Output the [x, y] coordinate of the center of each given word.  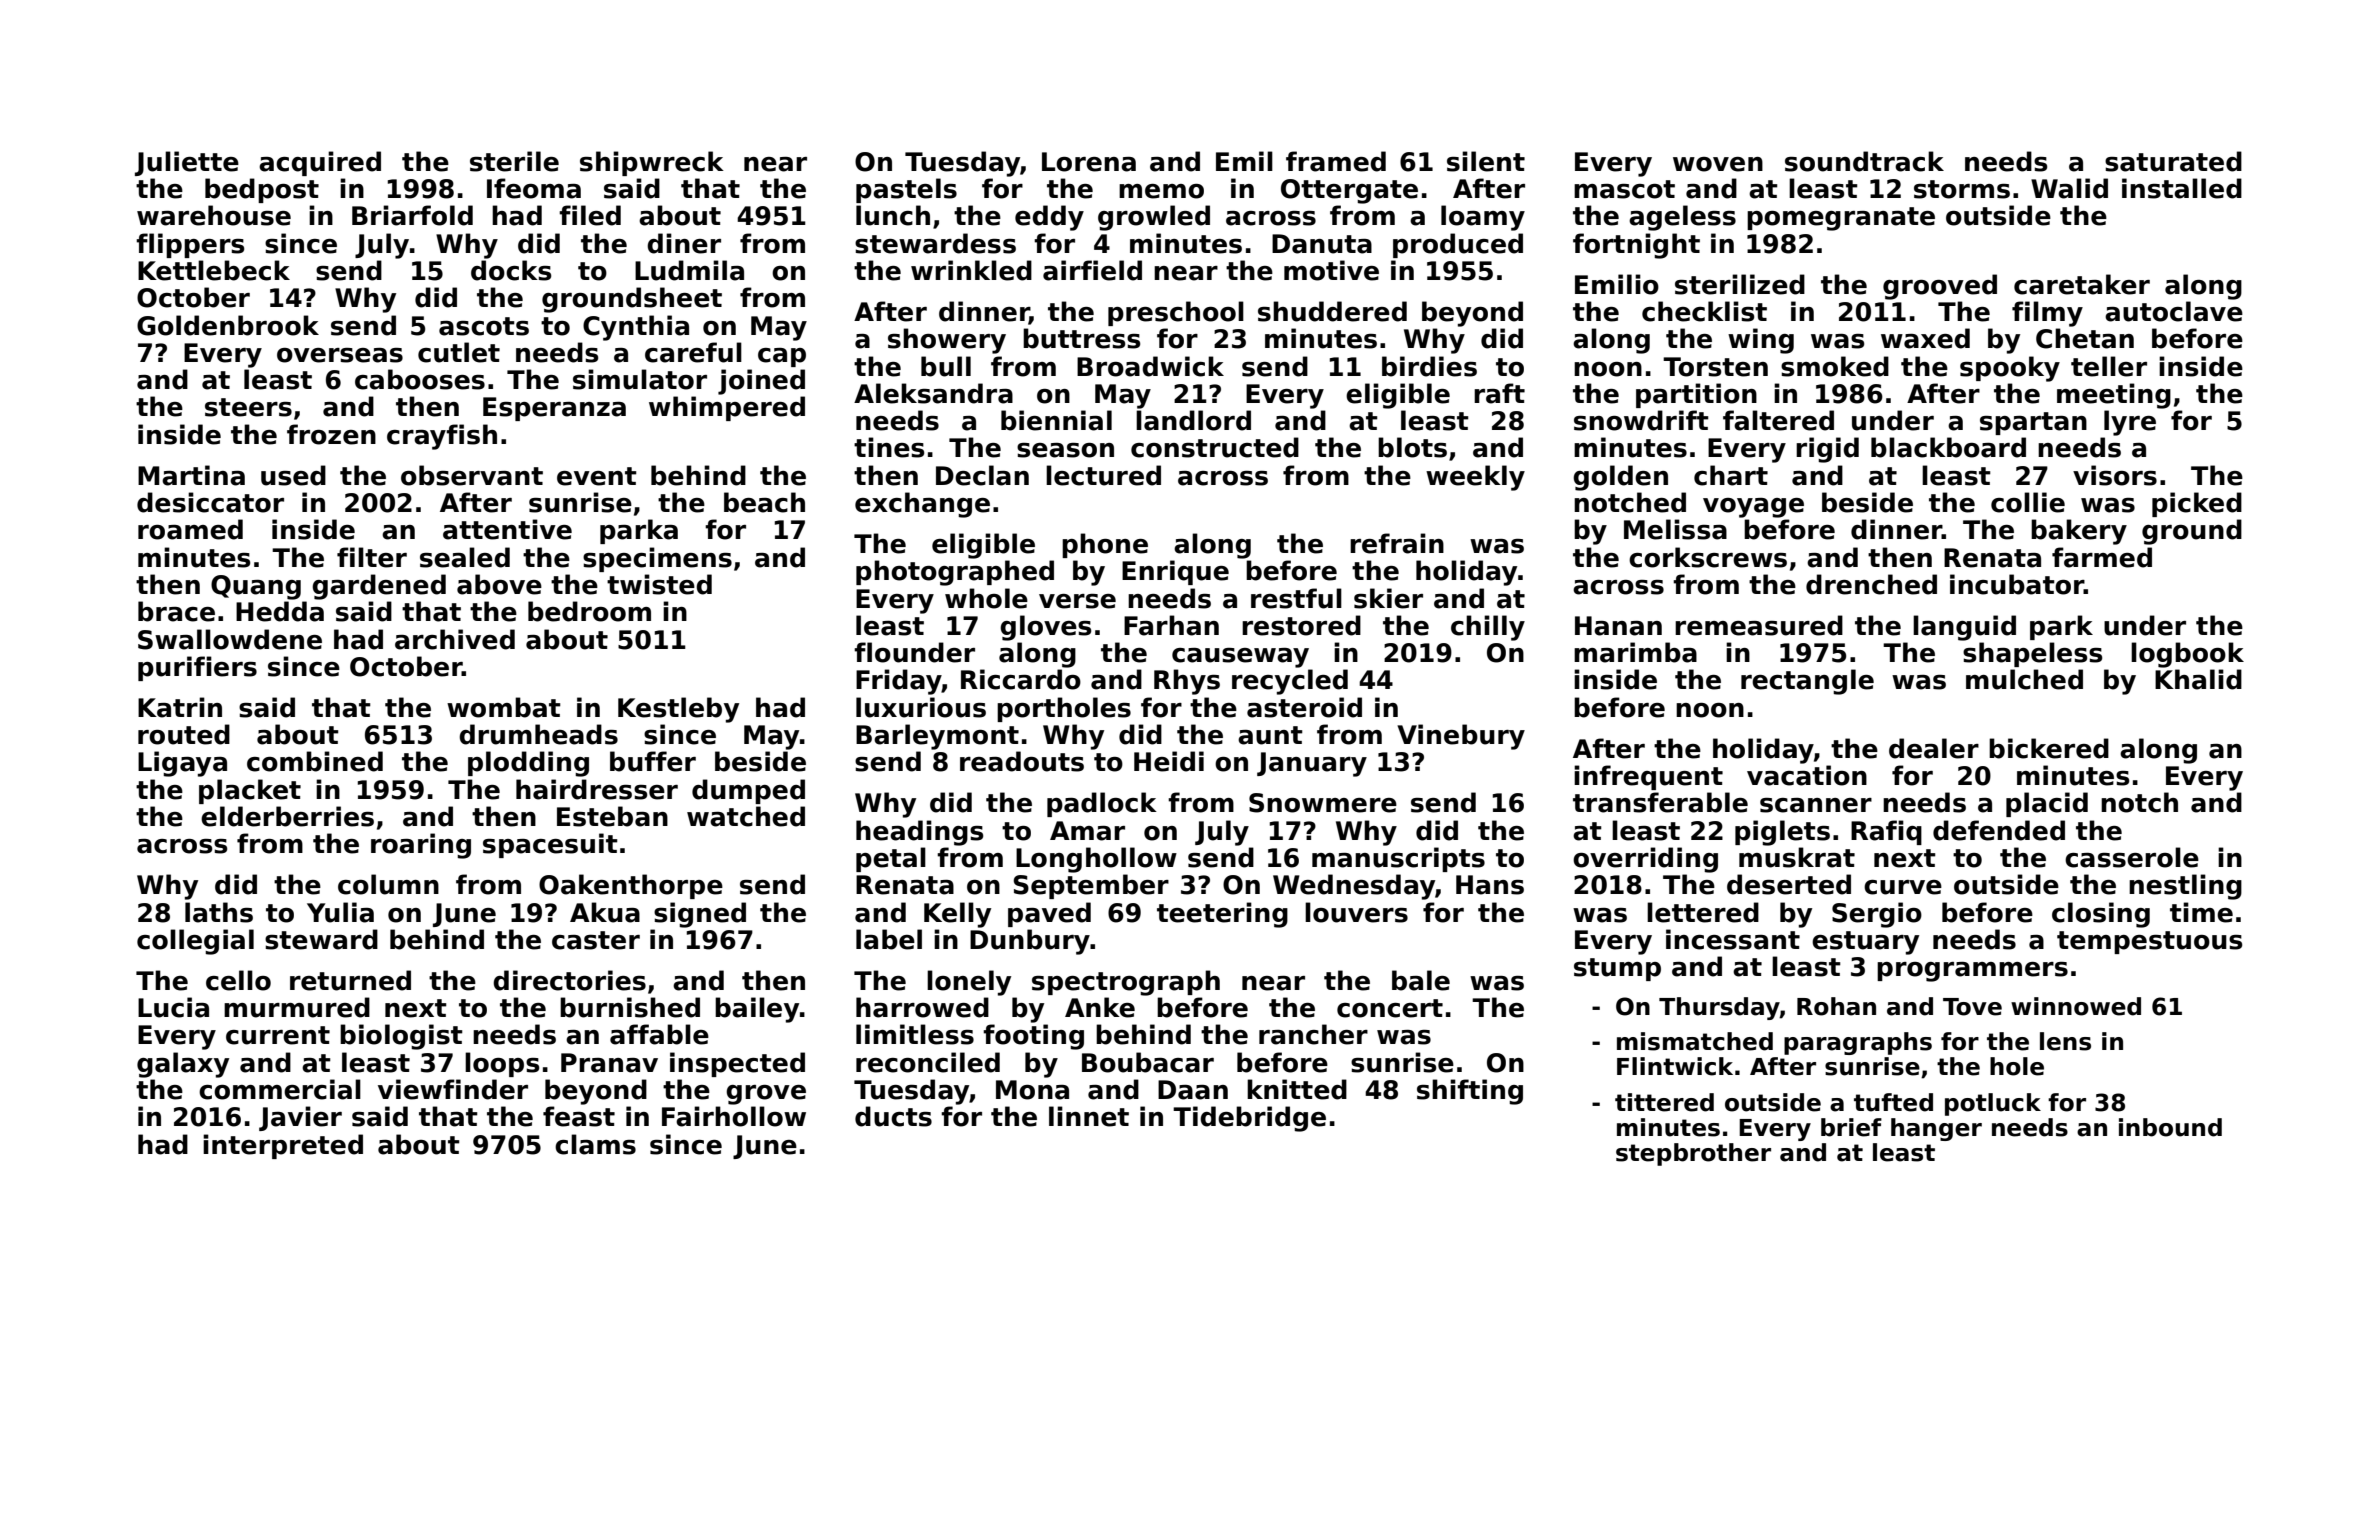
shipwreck [652, 163]
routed [184, 734]
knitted [1297, 1089]
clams [595, 1144]
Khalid [2198, 679]
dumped [748, 791]
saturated [2173, 161]
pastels [906, 190]
